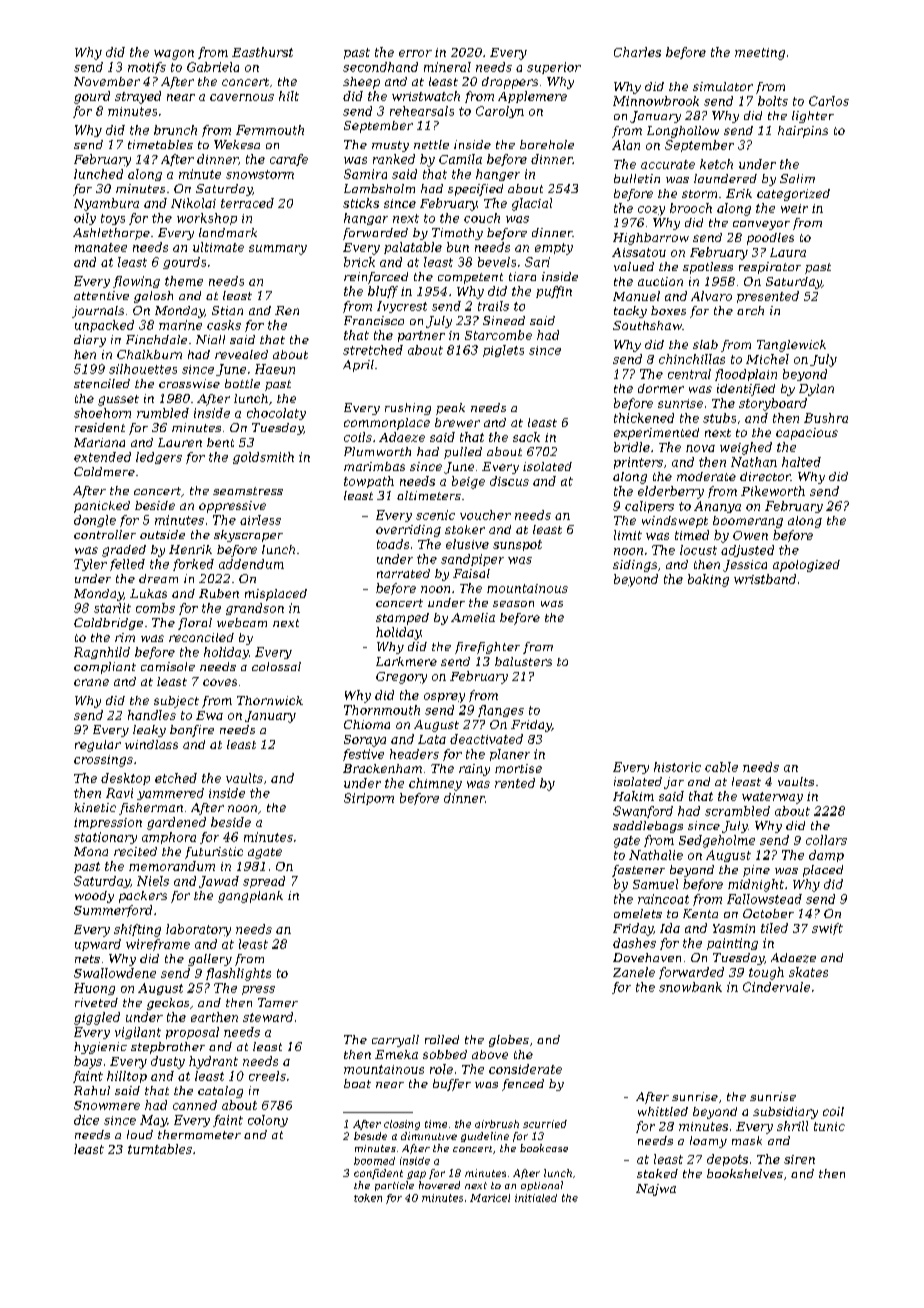 Image resolution: width=924 pixels, height=1308 pixels. Describe the element at coordinates (510, 755) in the page. I see `planer` at that location.
